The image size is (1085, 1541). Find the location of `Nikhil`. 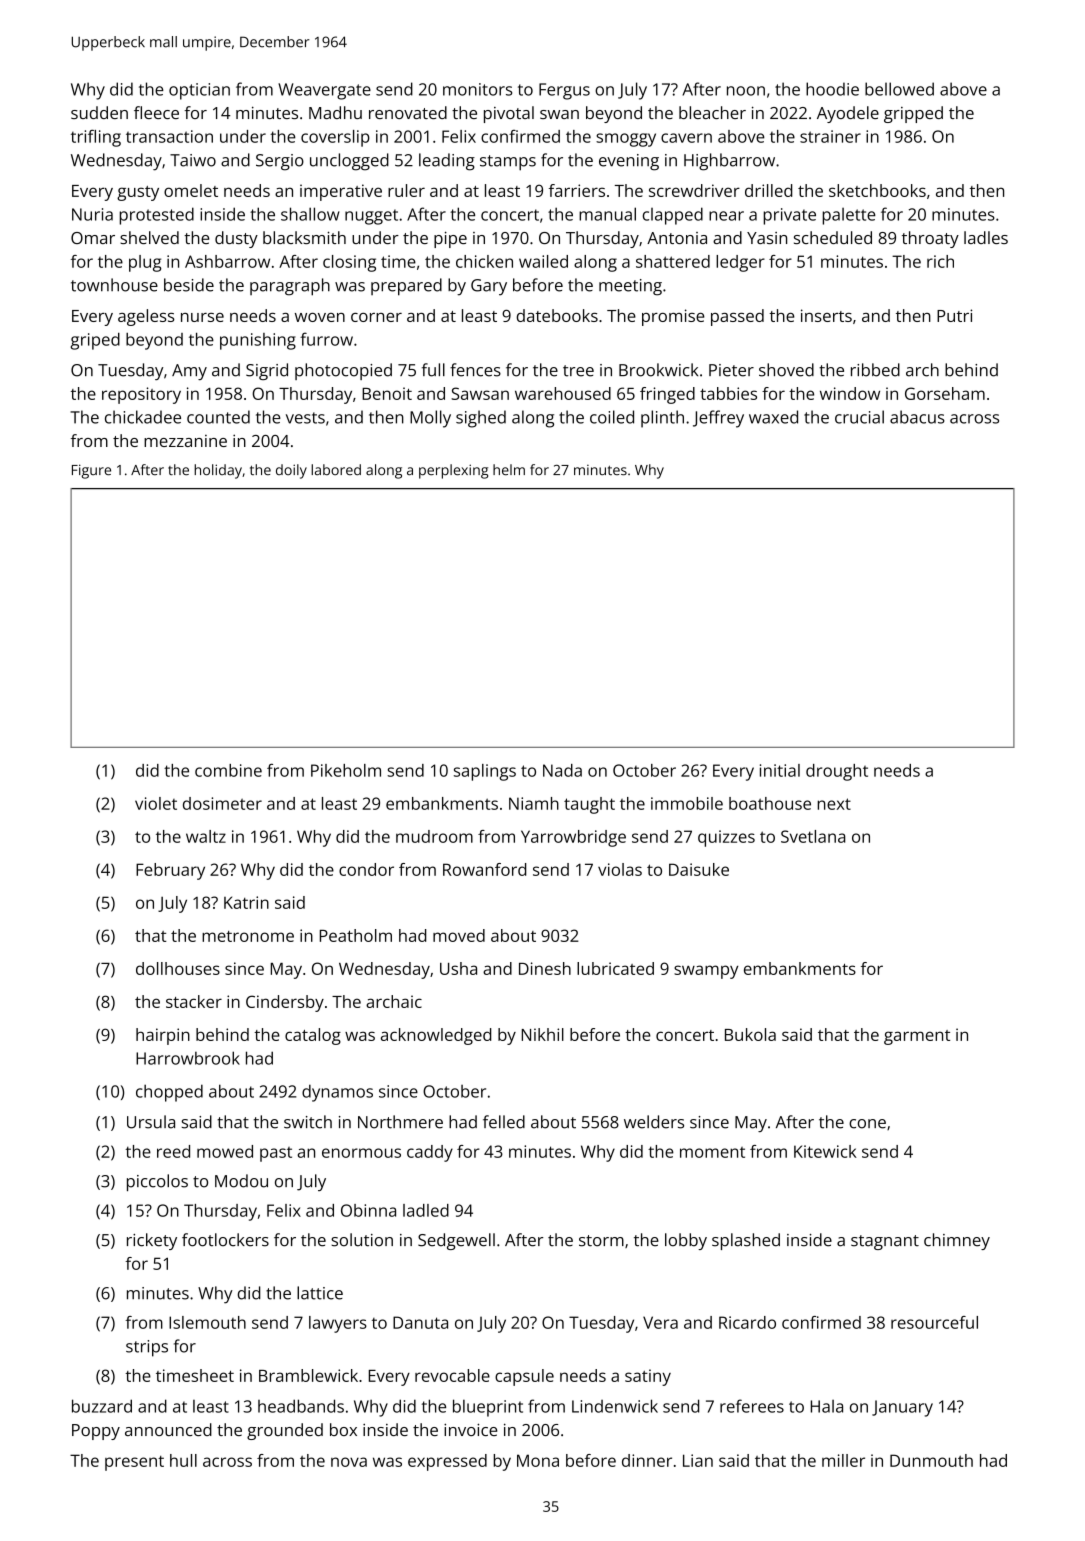

Nikhil is located at coordinates (543, 1034).
